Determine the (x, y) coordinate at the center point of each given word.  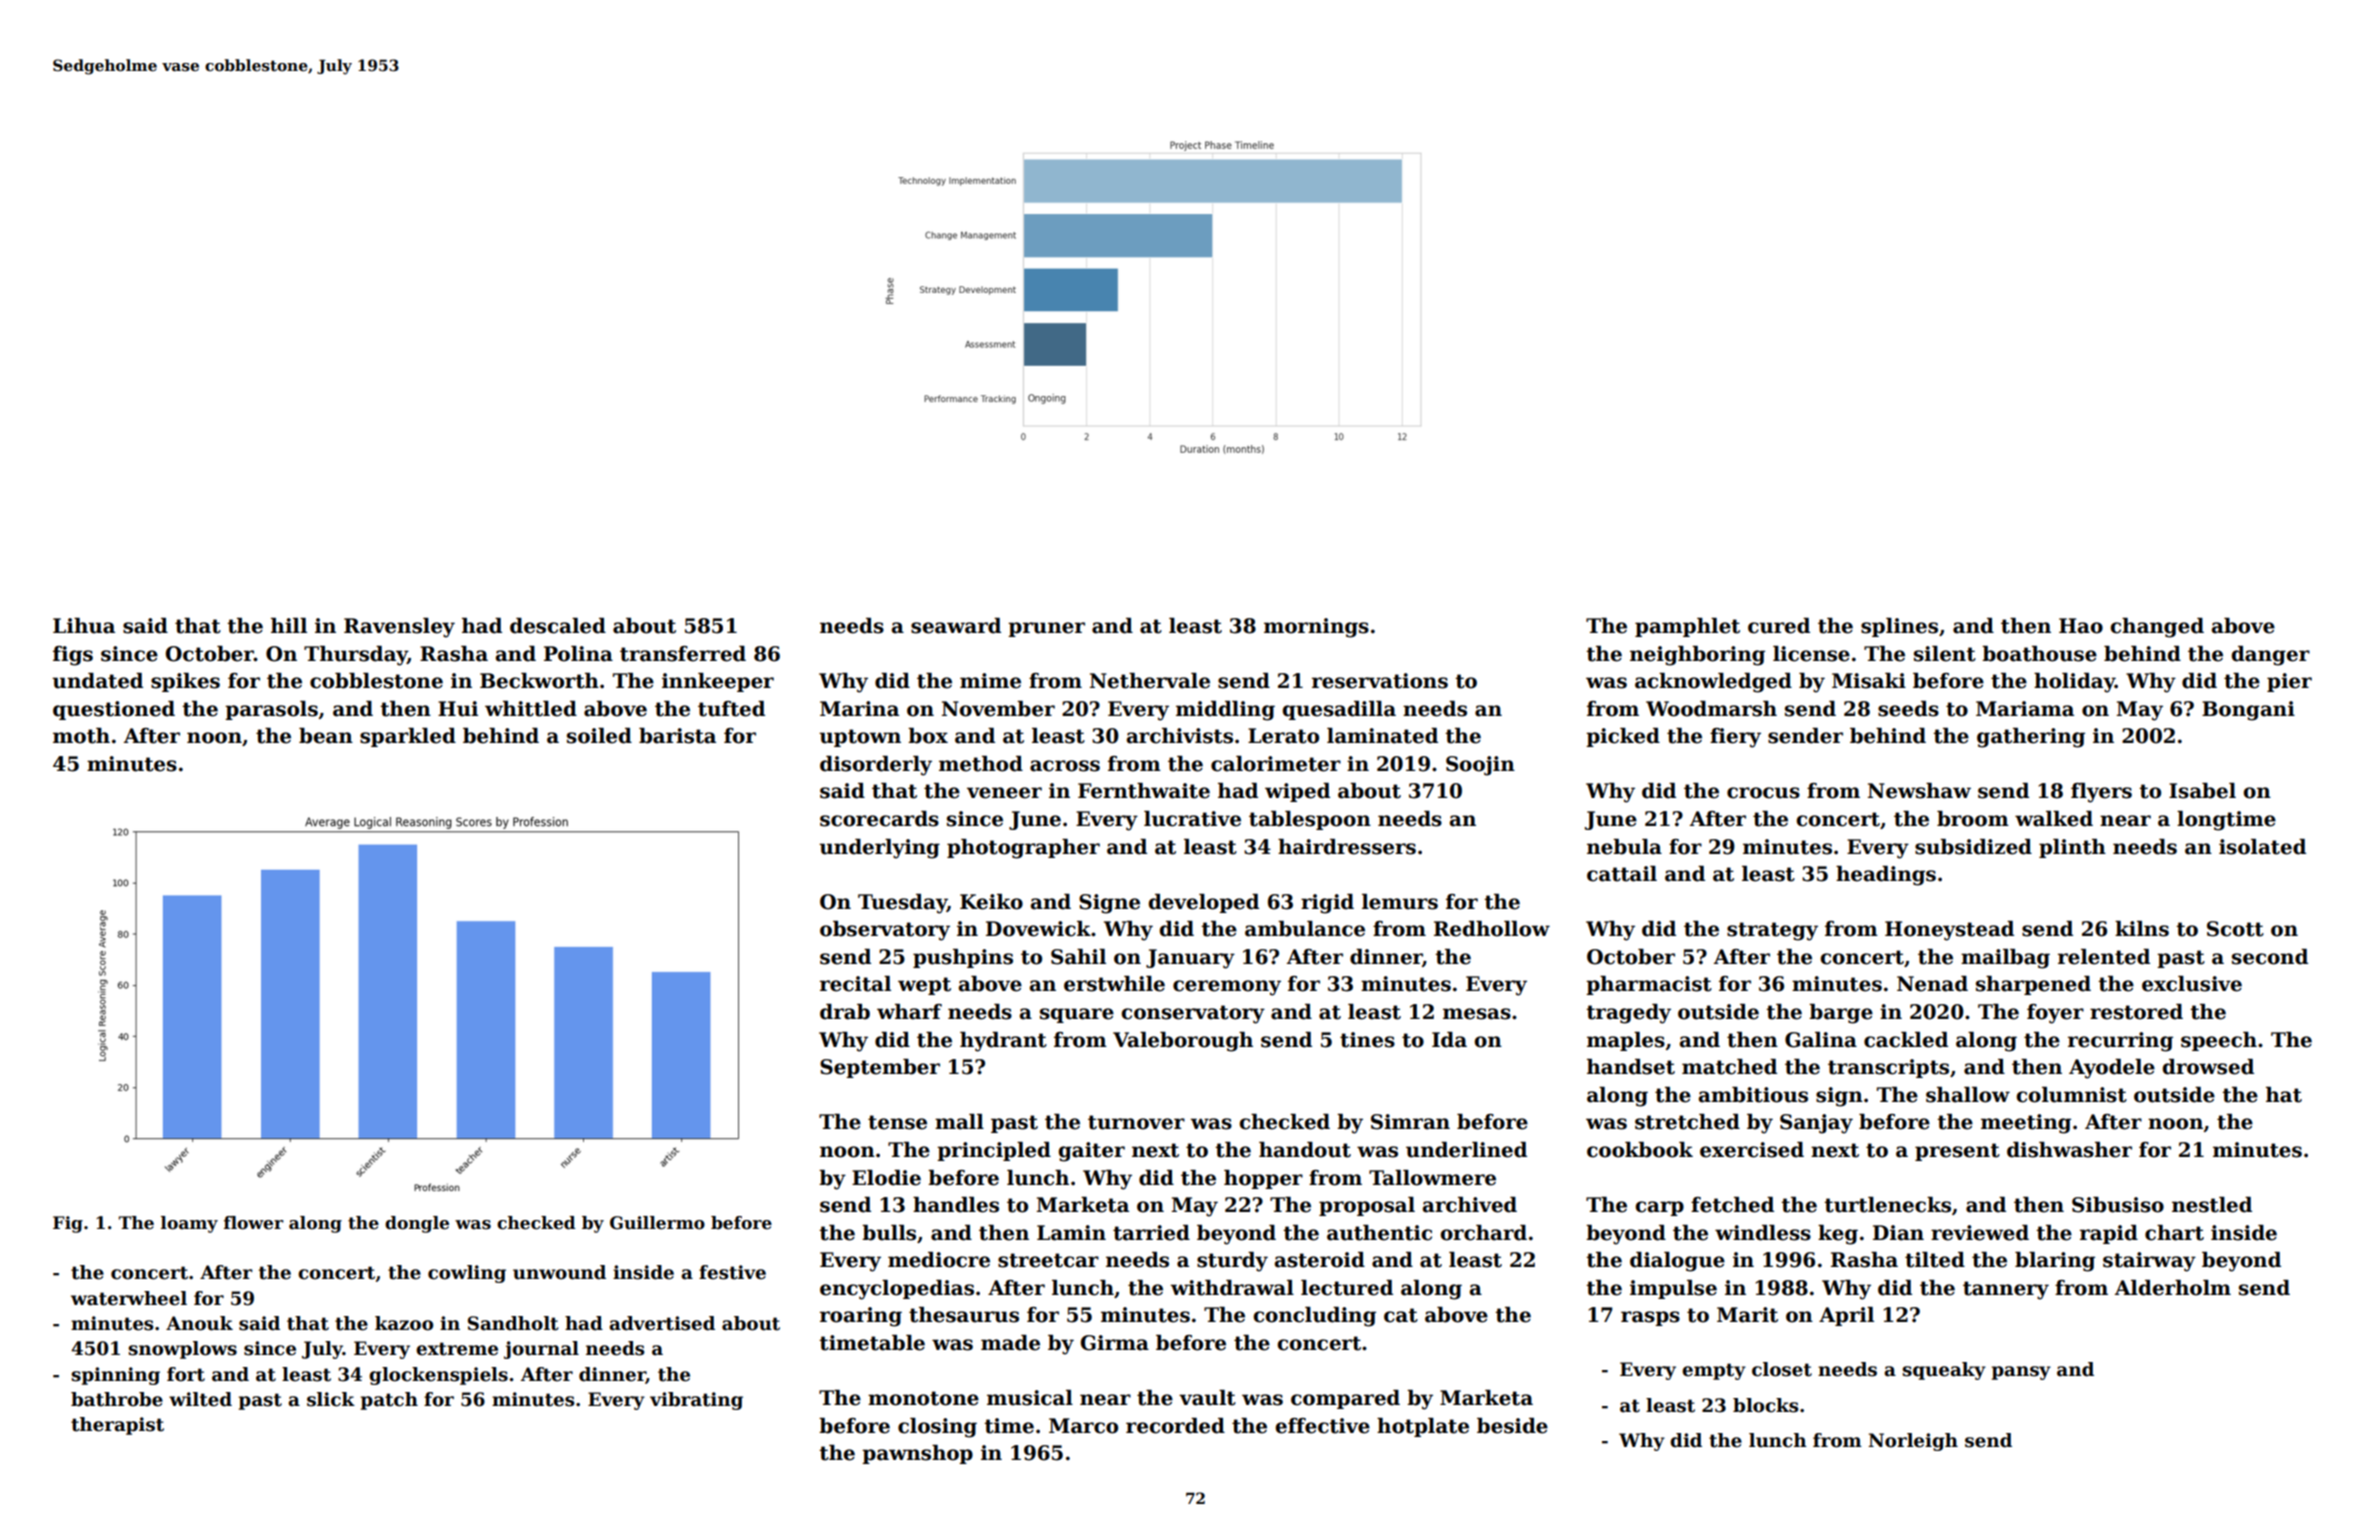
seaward (956, 626)
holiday (2074, 683)
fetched (1732, 1205)
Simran (1410, 1122)
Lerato (1283, 736)
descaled (558, 626)
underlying (879, 849)
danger (2270, 656)
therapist (117, 1426)
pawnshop (917, 1454)
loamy (189, 1224)
